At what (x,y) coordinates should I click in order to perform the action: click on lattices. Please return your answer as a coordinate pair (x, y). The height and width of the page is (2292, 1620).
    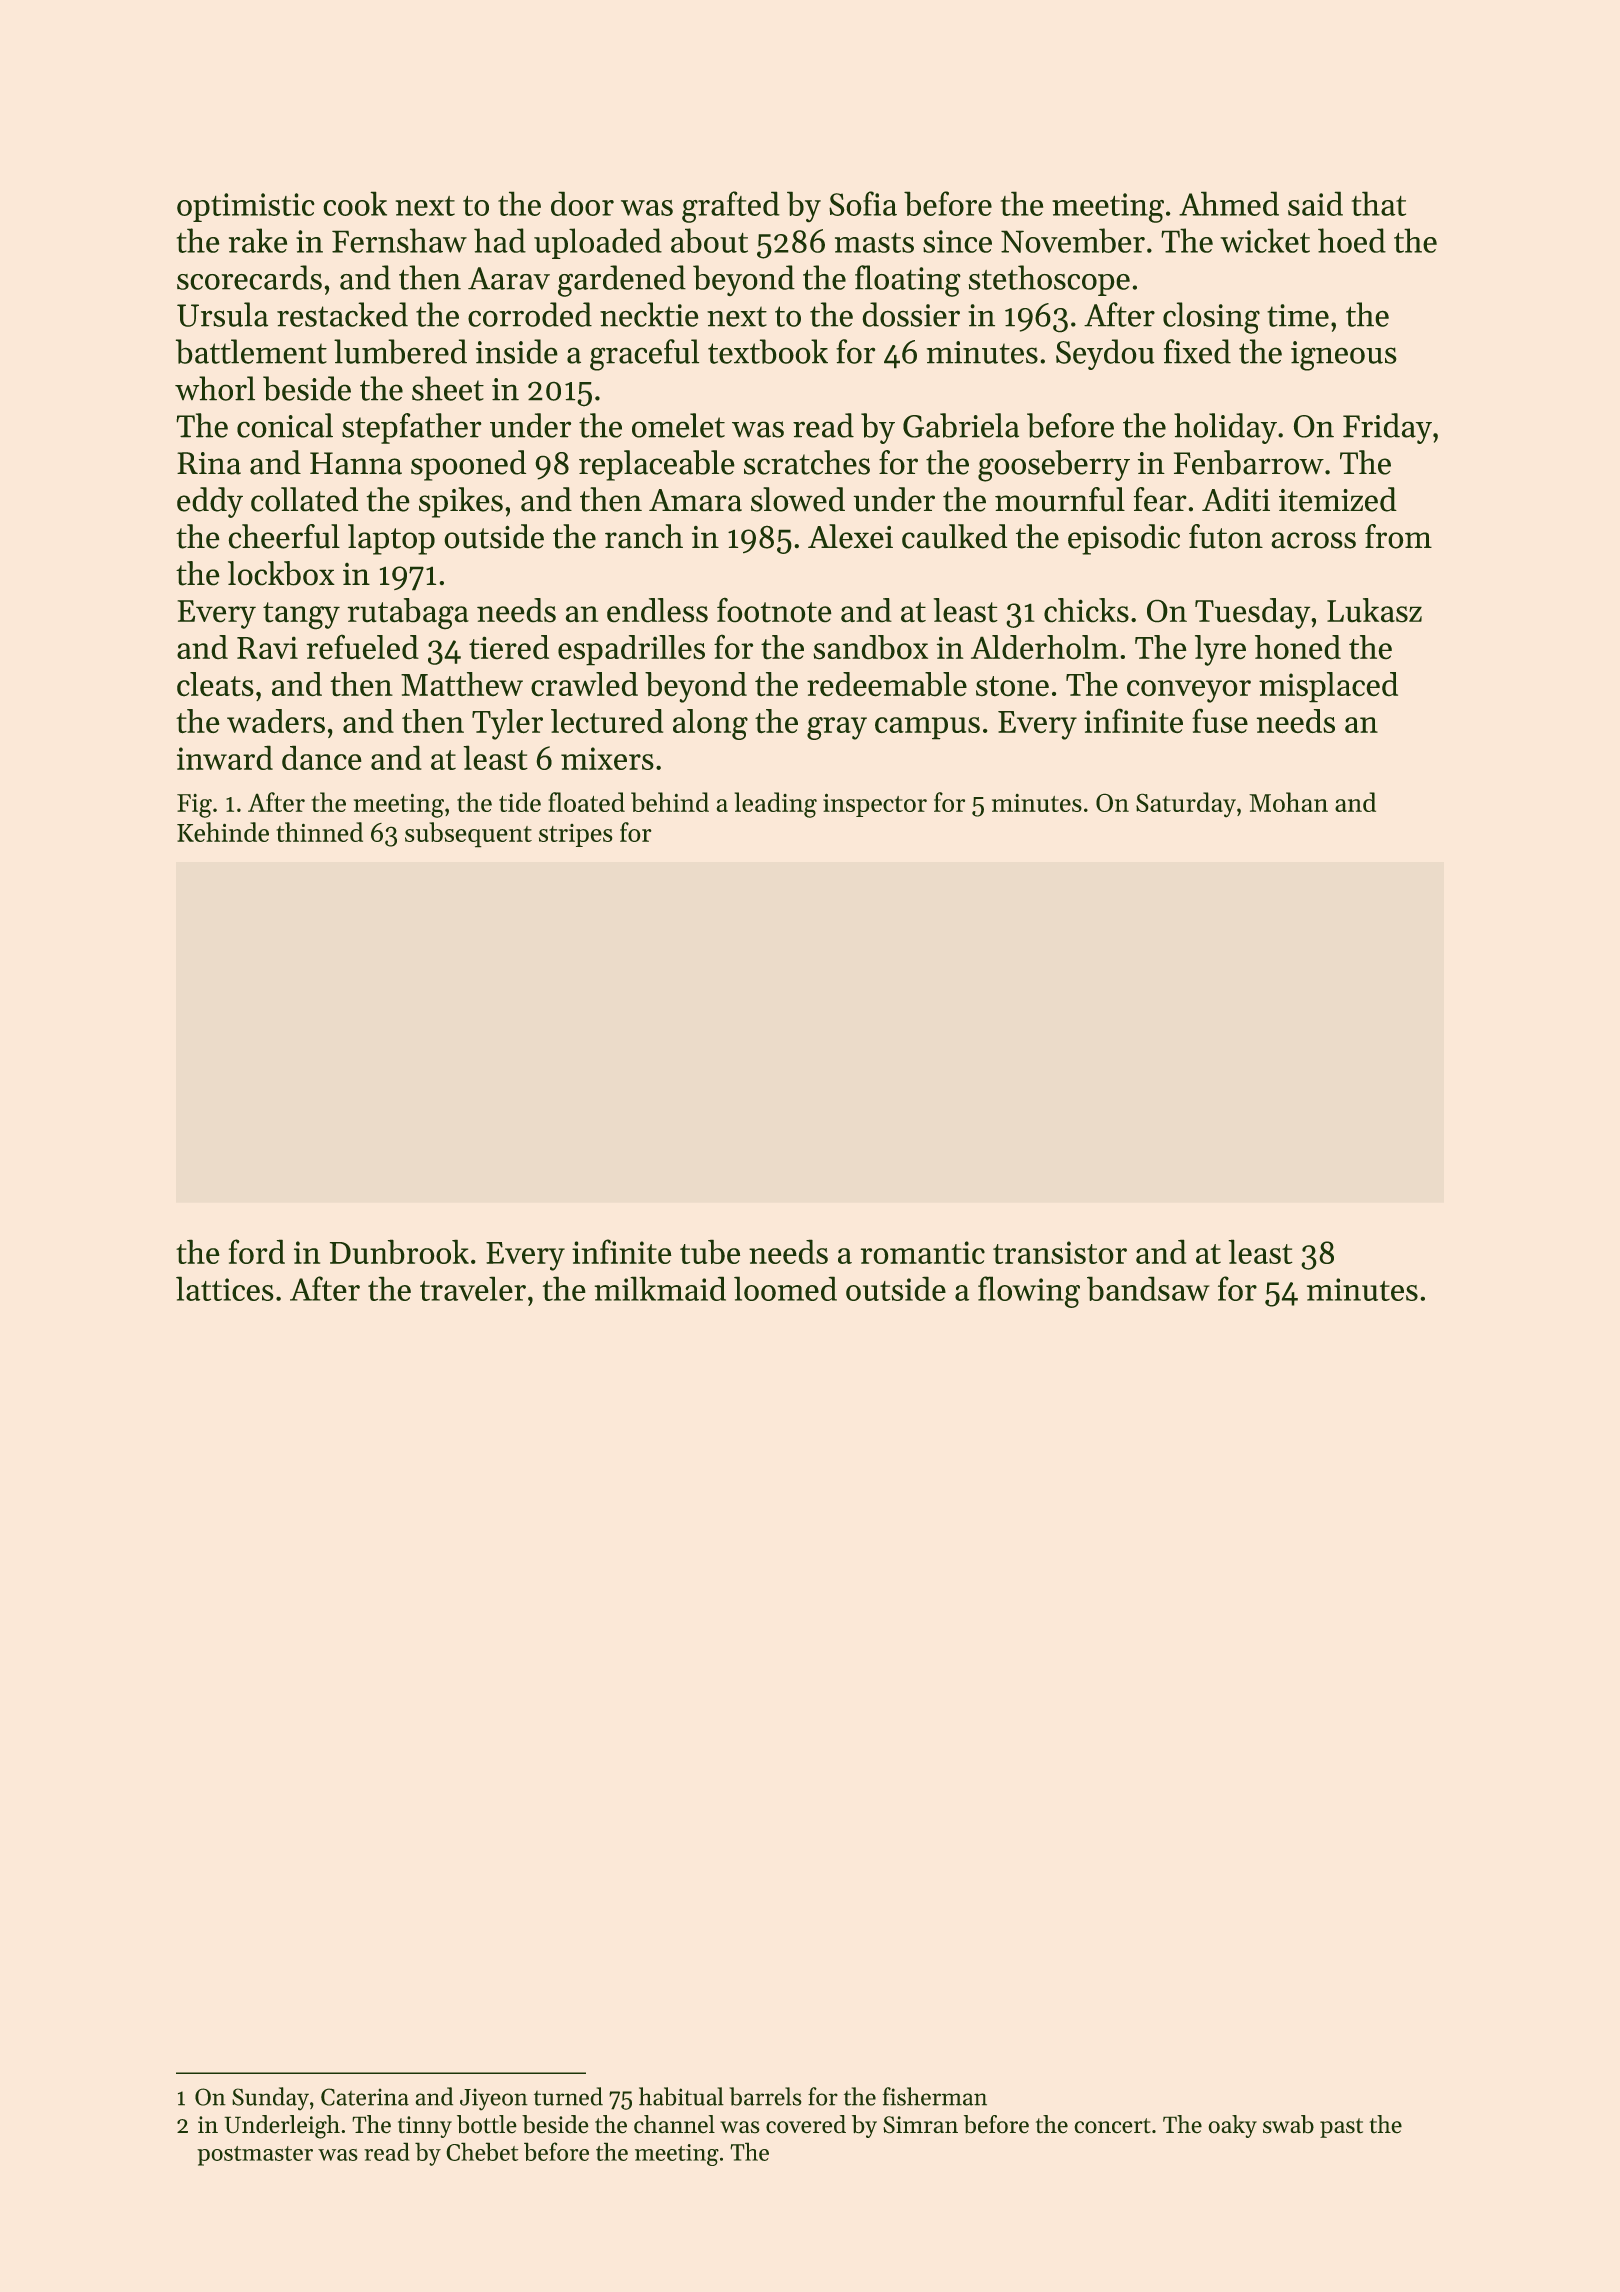
    Looking at the image, I should click on (225, 1288).
